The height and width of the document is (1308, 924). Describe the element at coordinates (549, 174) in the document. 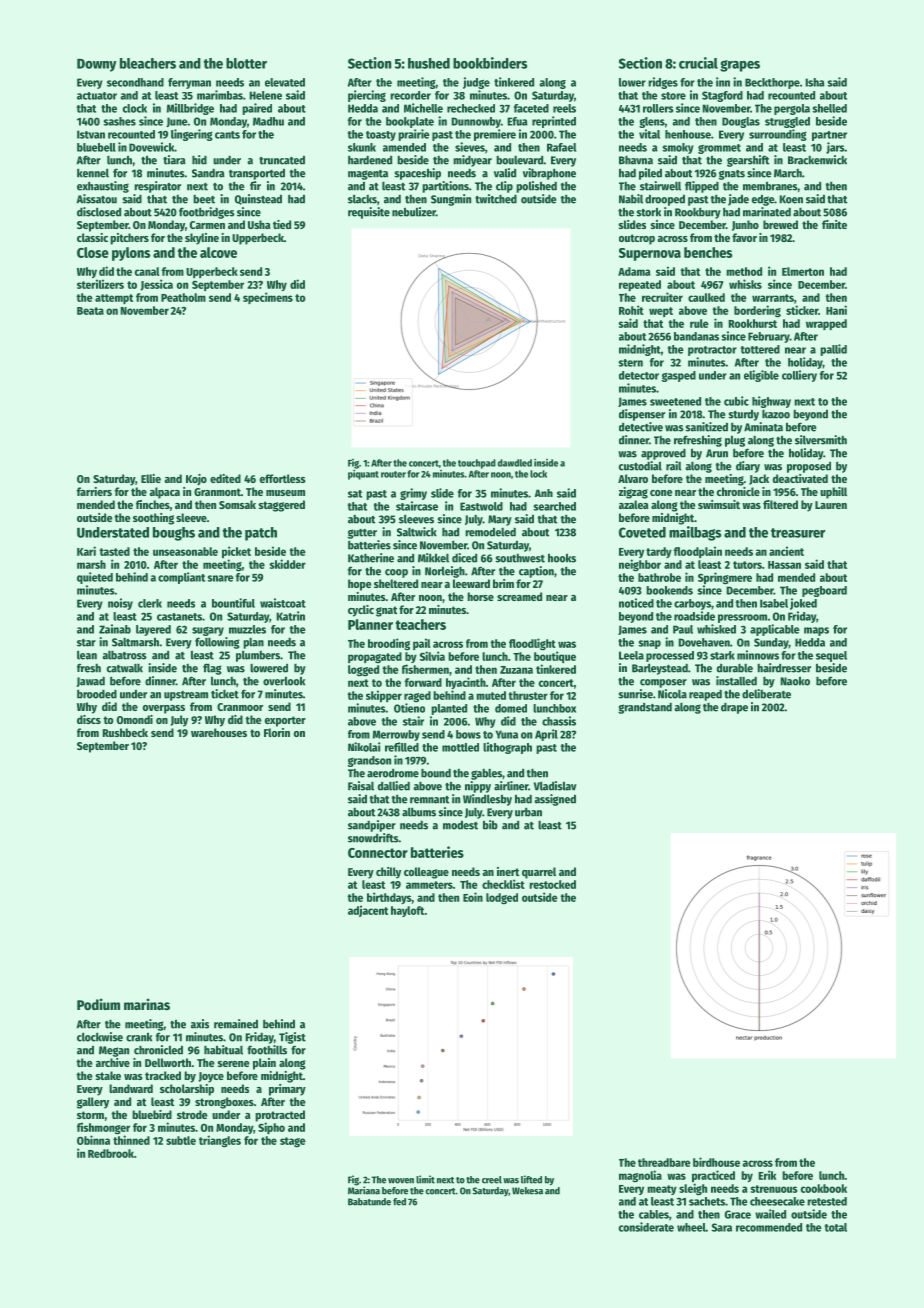

I see `vibraphone` at that location.
